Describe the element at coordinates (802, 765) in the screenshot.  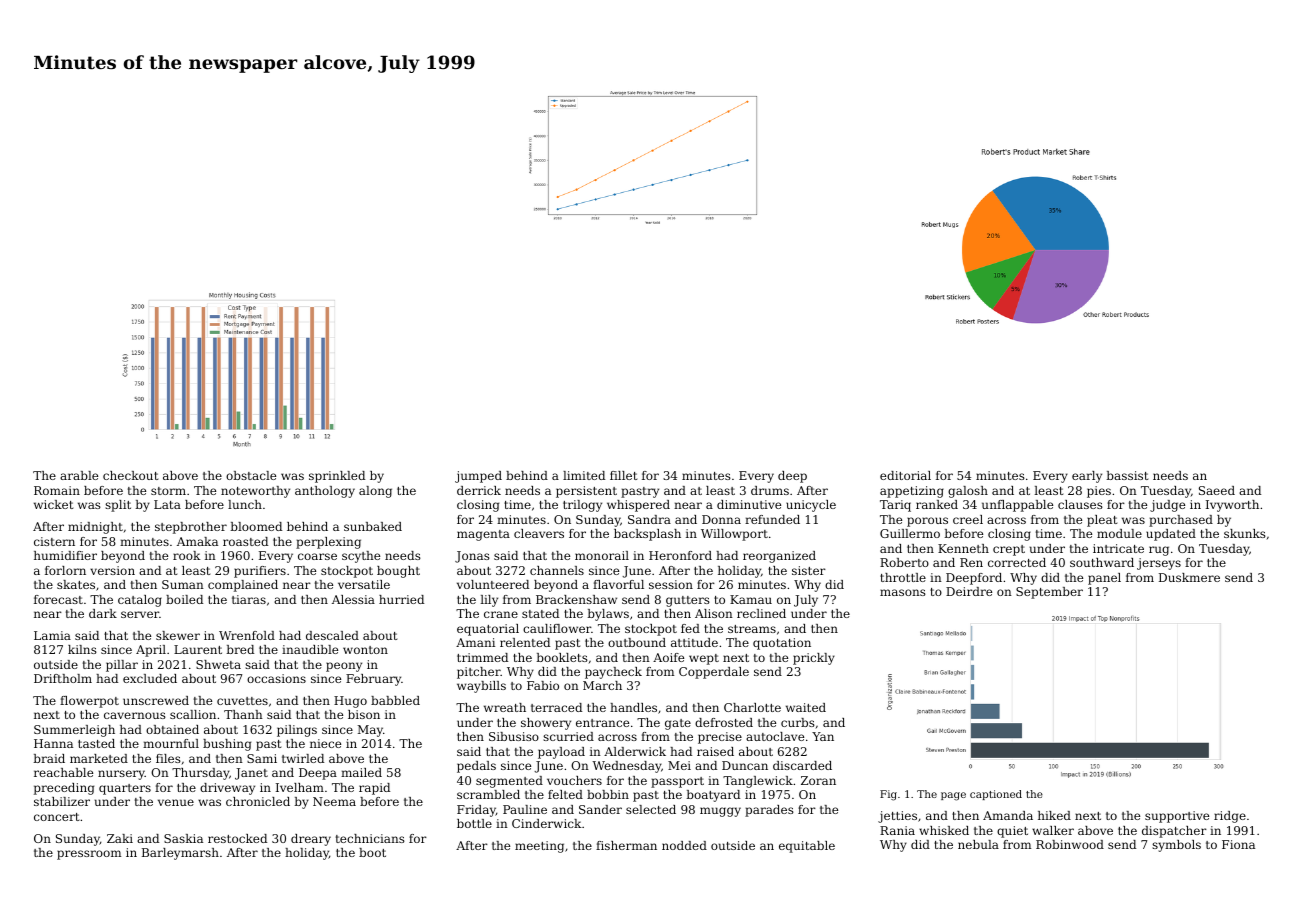
I see `discarded` at that location.
